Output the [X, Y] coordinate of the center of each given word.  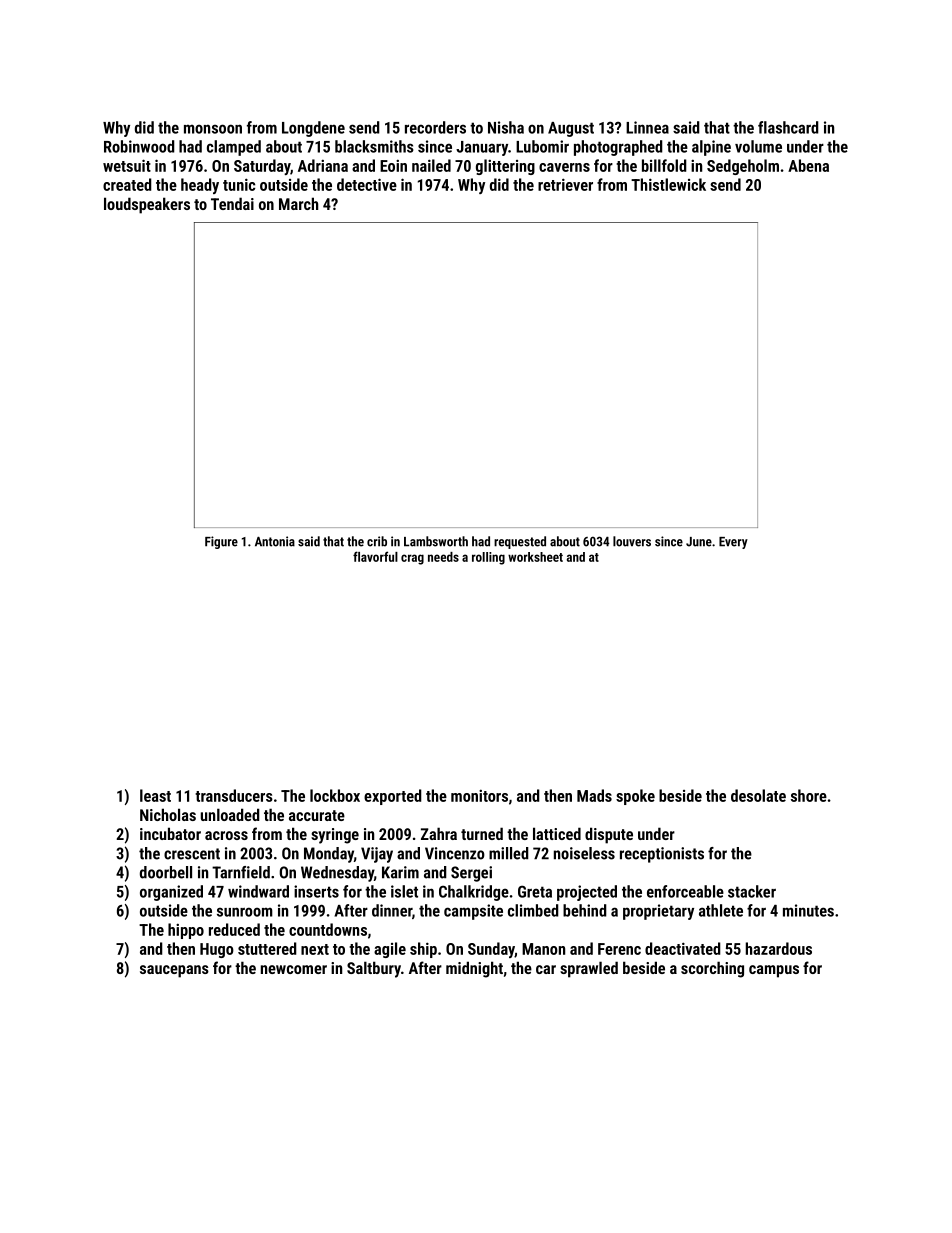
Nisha [506, 127]
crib [377, 541]
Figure [221, 542]
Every [733, 543]
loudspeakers [147, 205]
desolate [758, 795]
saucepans [174, 971]
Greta [535, 891]
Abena [808, 165]
